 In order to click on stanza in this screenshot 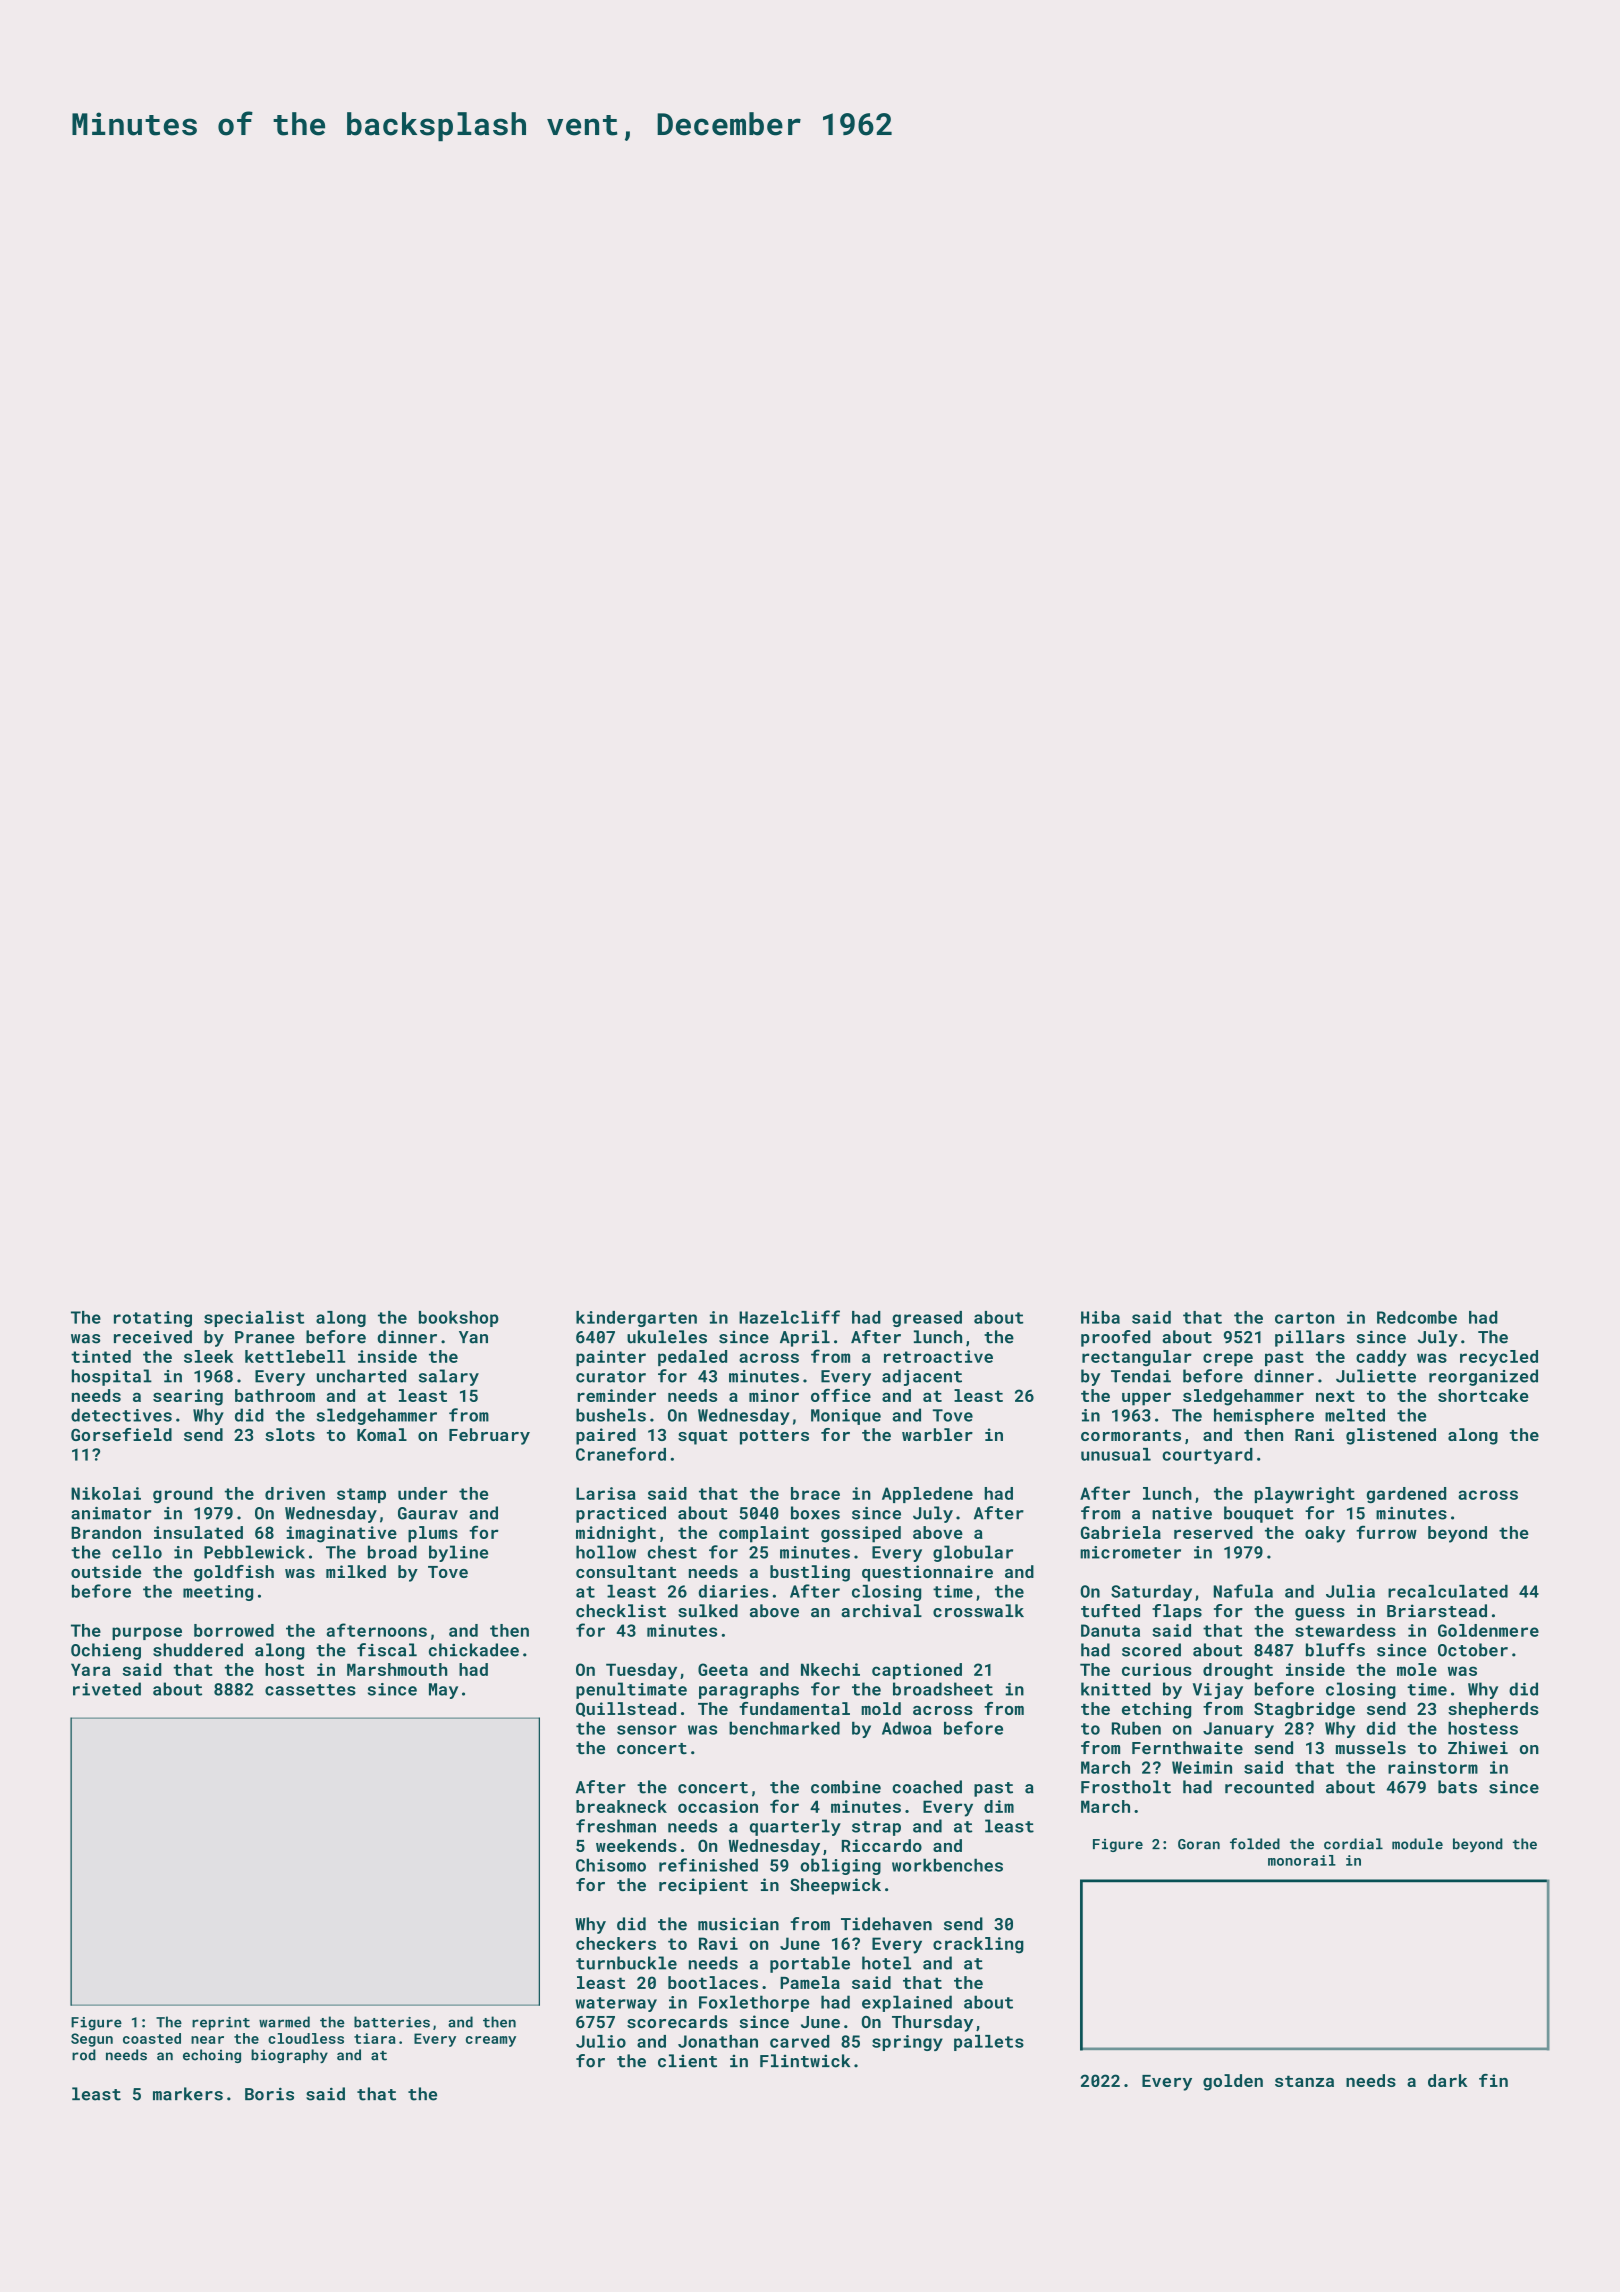, I will do `click(1304, 2081)`.
